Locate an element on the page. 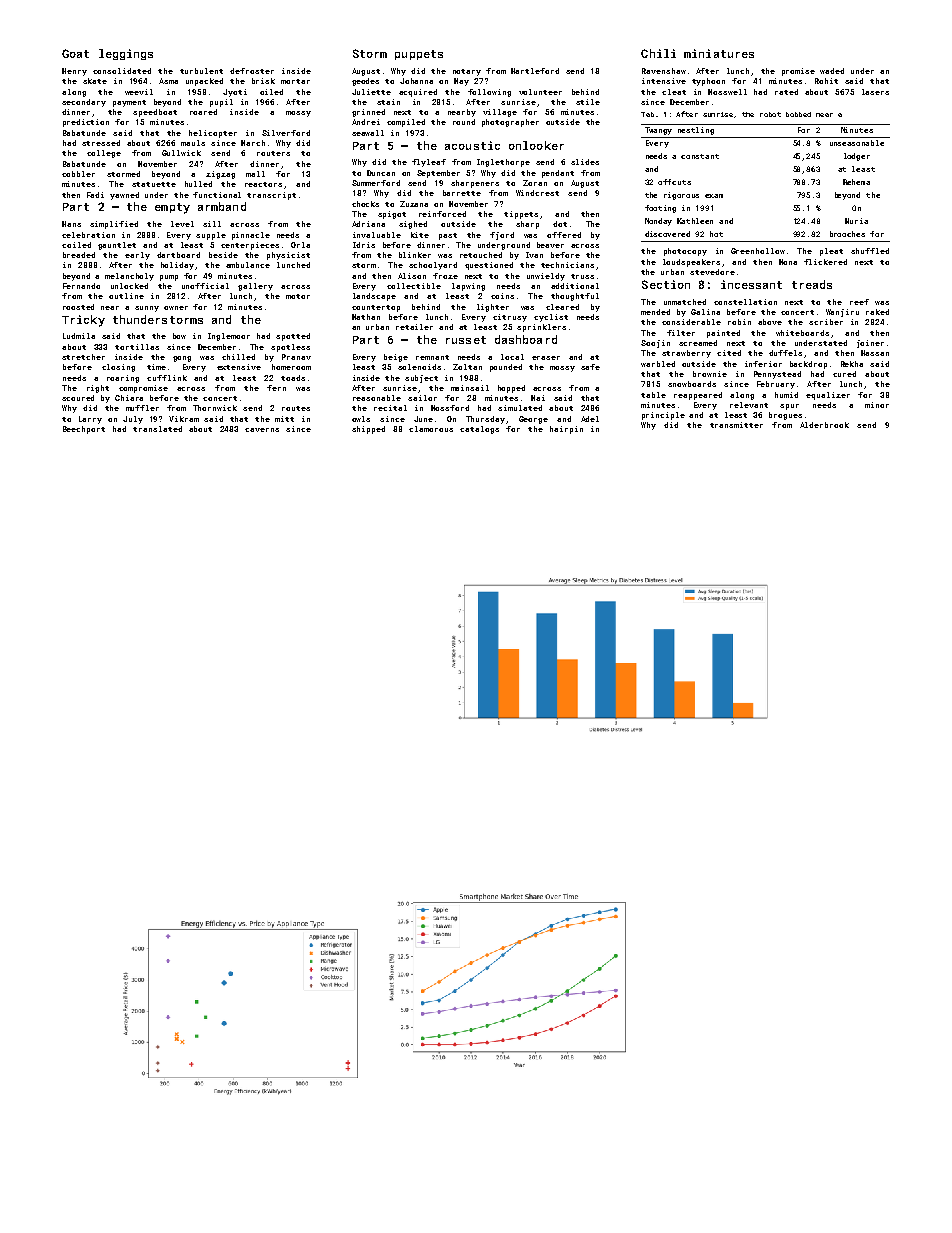 This document has height=1233, width=952. spotless is located at coordinates (290, 348).
